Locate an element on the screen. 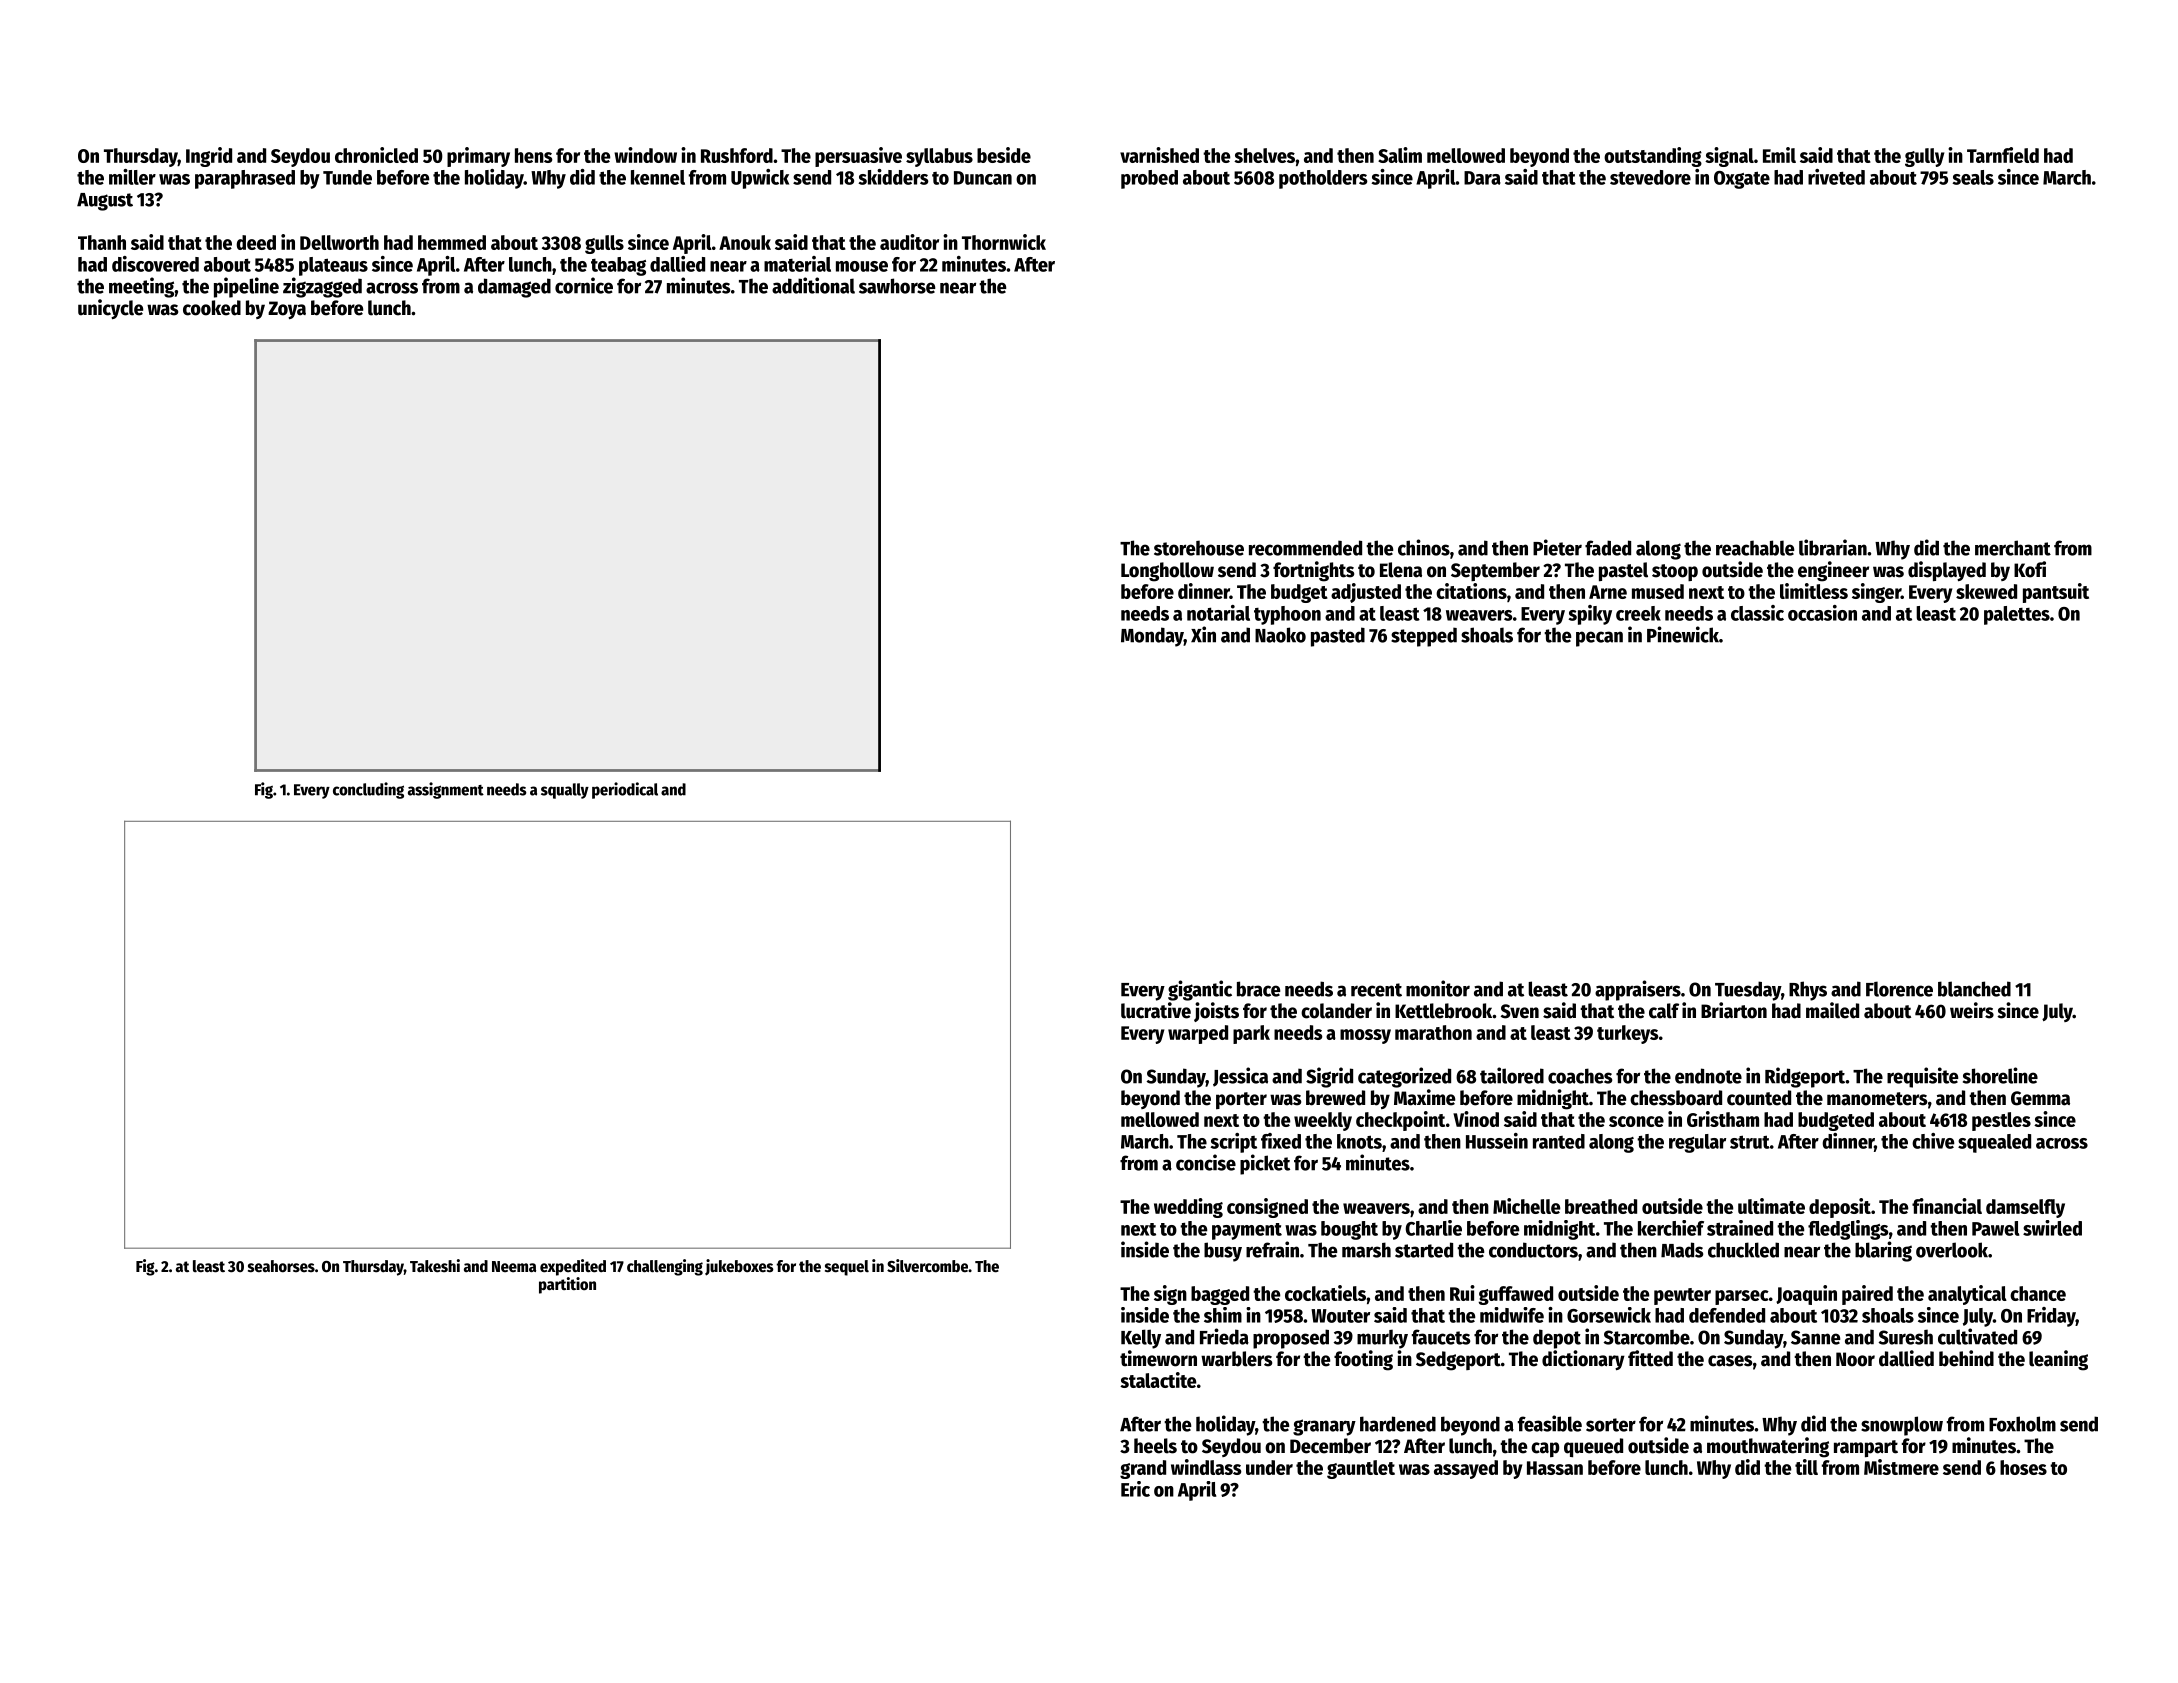 The image size is (2178, 1683). seahorses is located at coordinates (281, 1266).
